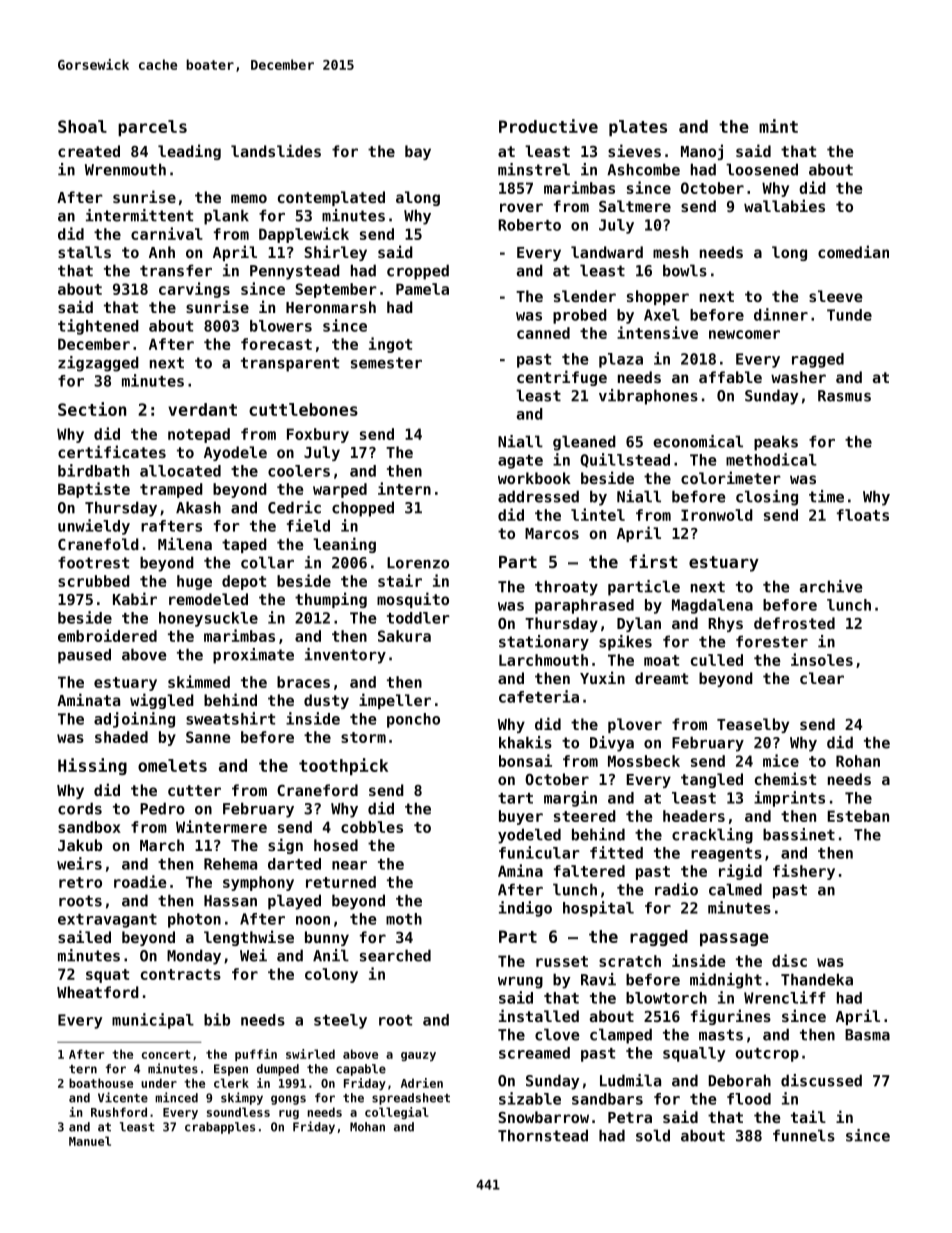  Describe the element at coordinates (404, 636) in the screenshot. I see `Sakura` at that location.
